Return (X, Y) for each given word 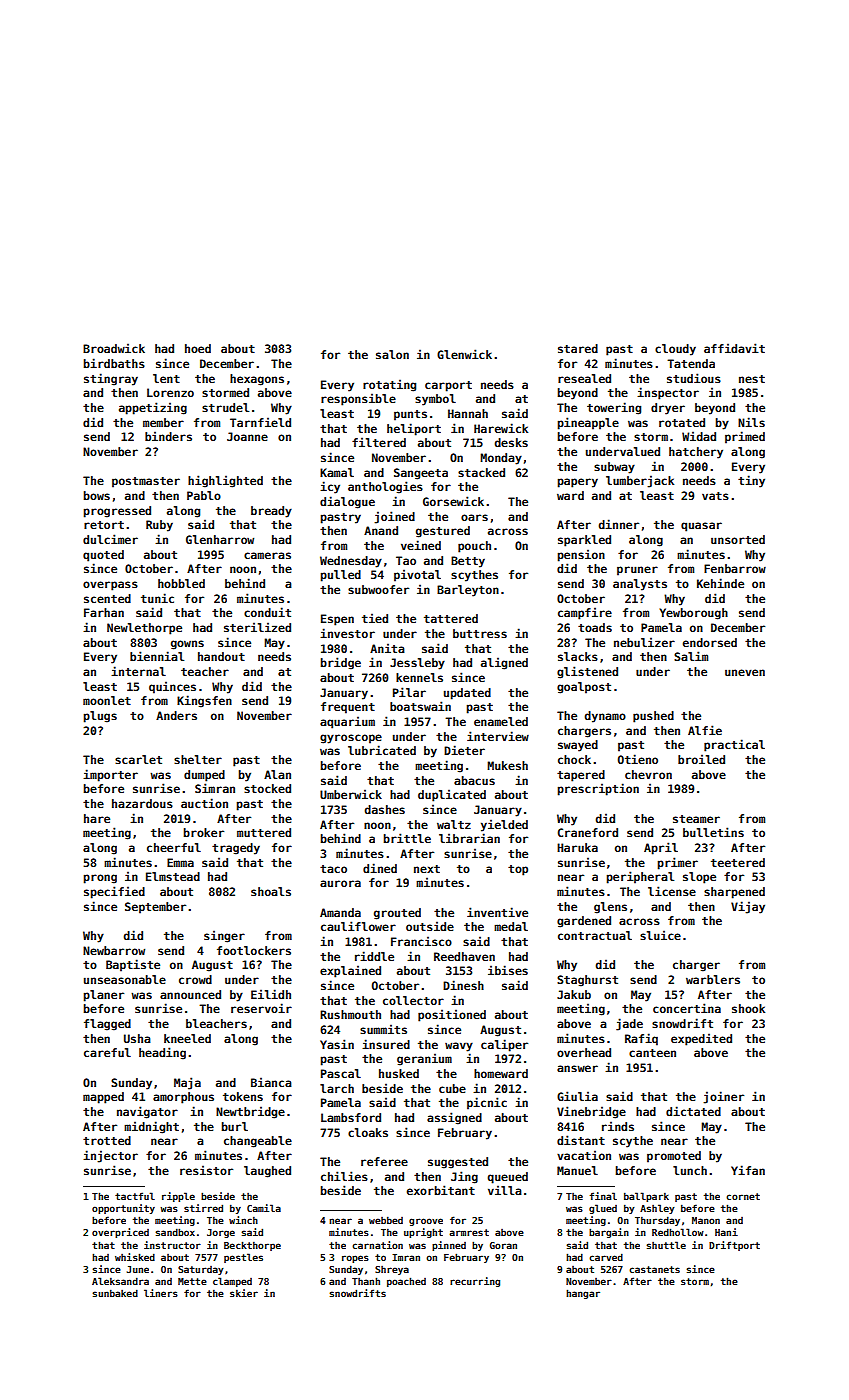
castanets (654, 1269)
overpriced (120, 1233)
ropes (355, 1259)
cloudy (675, 350)
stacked (481, 472)
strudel (225, 407)
